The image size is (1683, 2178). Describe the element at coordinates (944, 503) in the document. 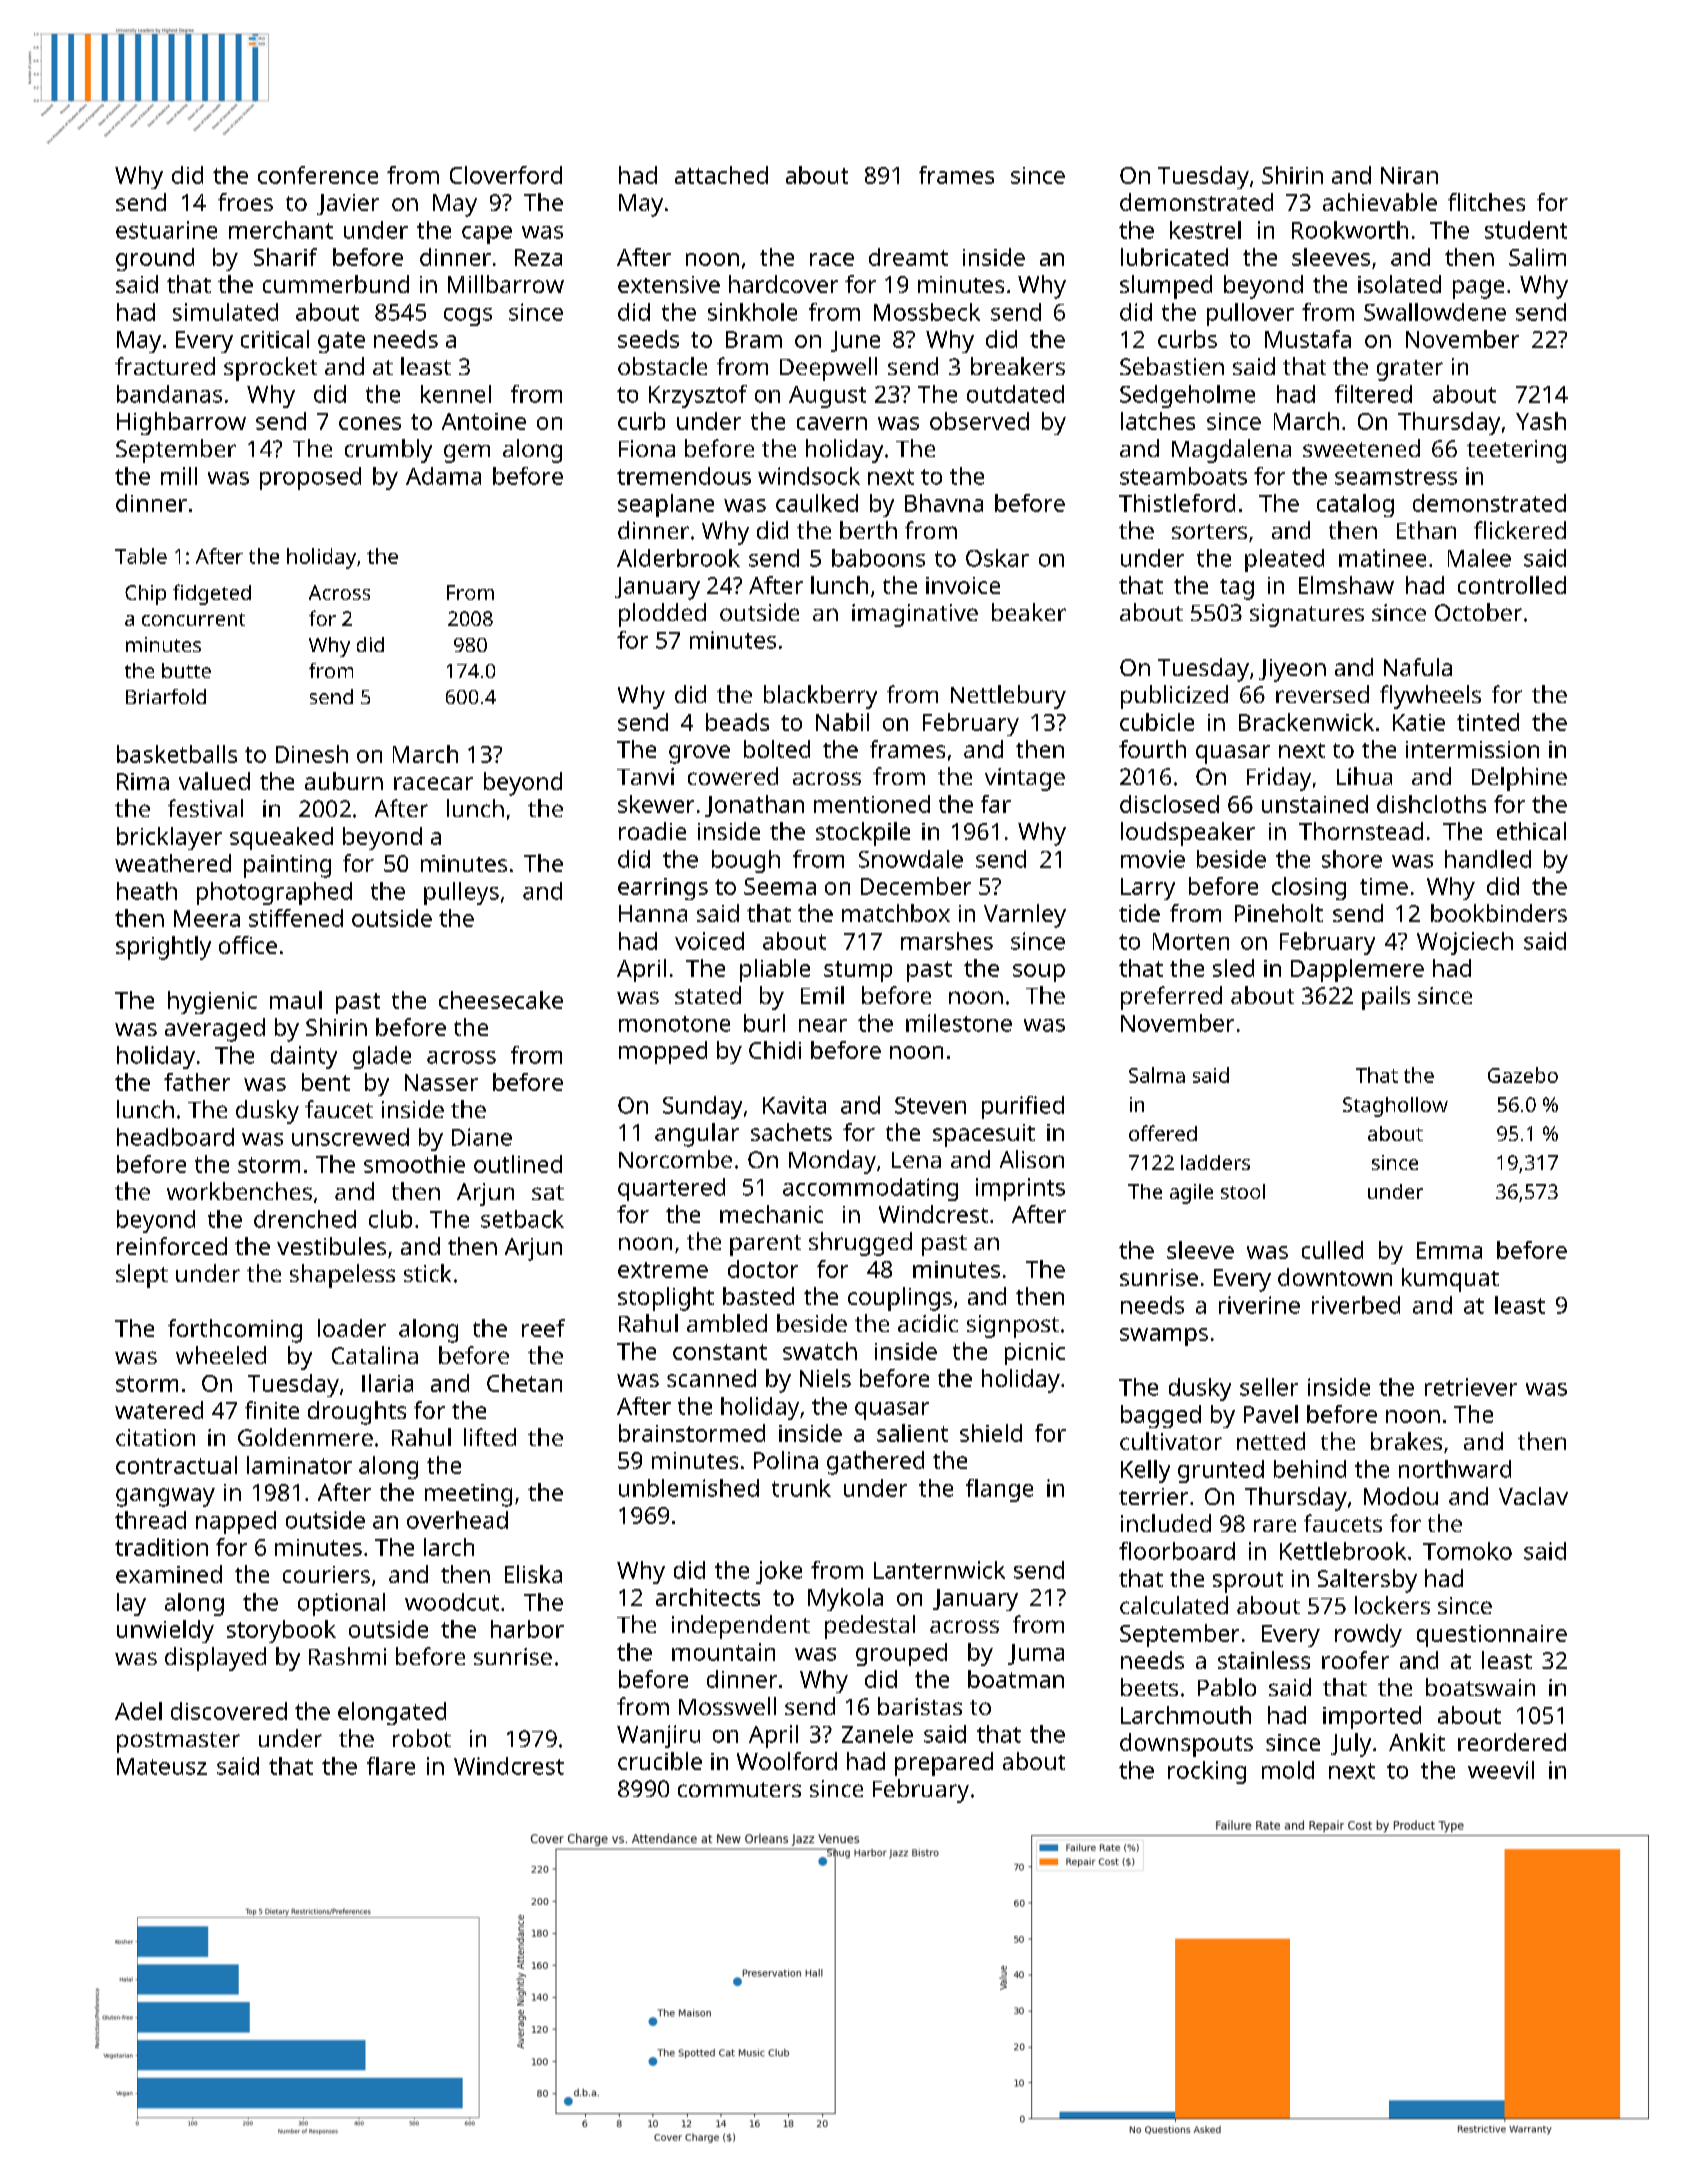

I see `Bhavna` at that location.
